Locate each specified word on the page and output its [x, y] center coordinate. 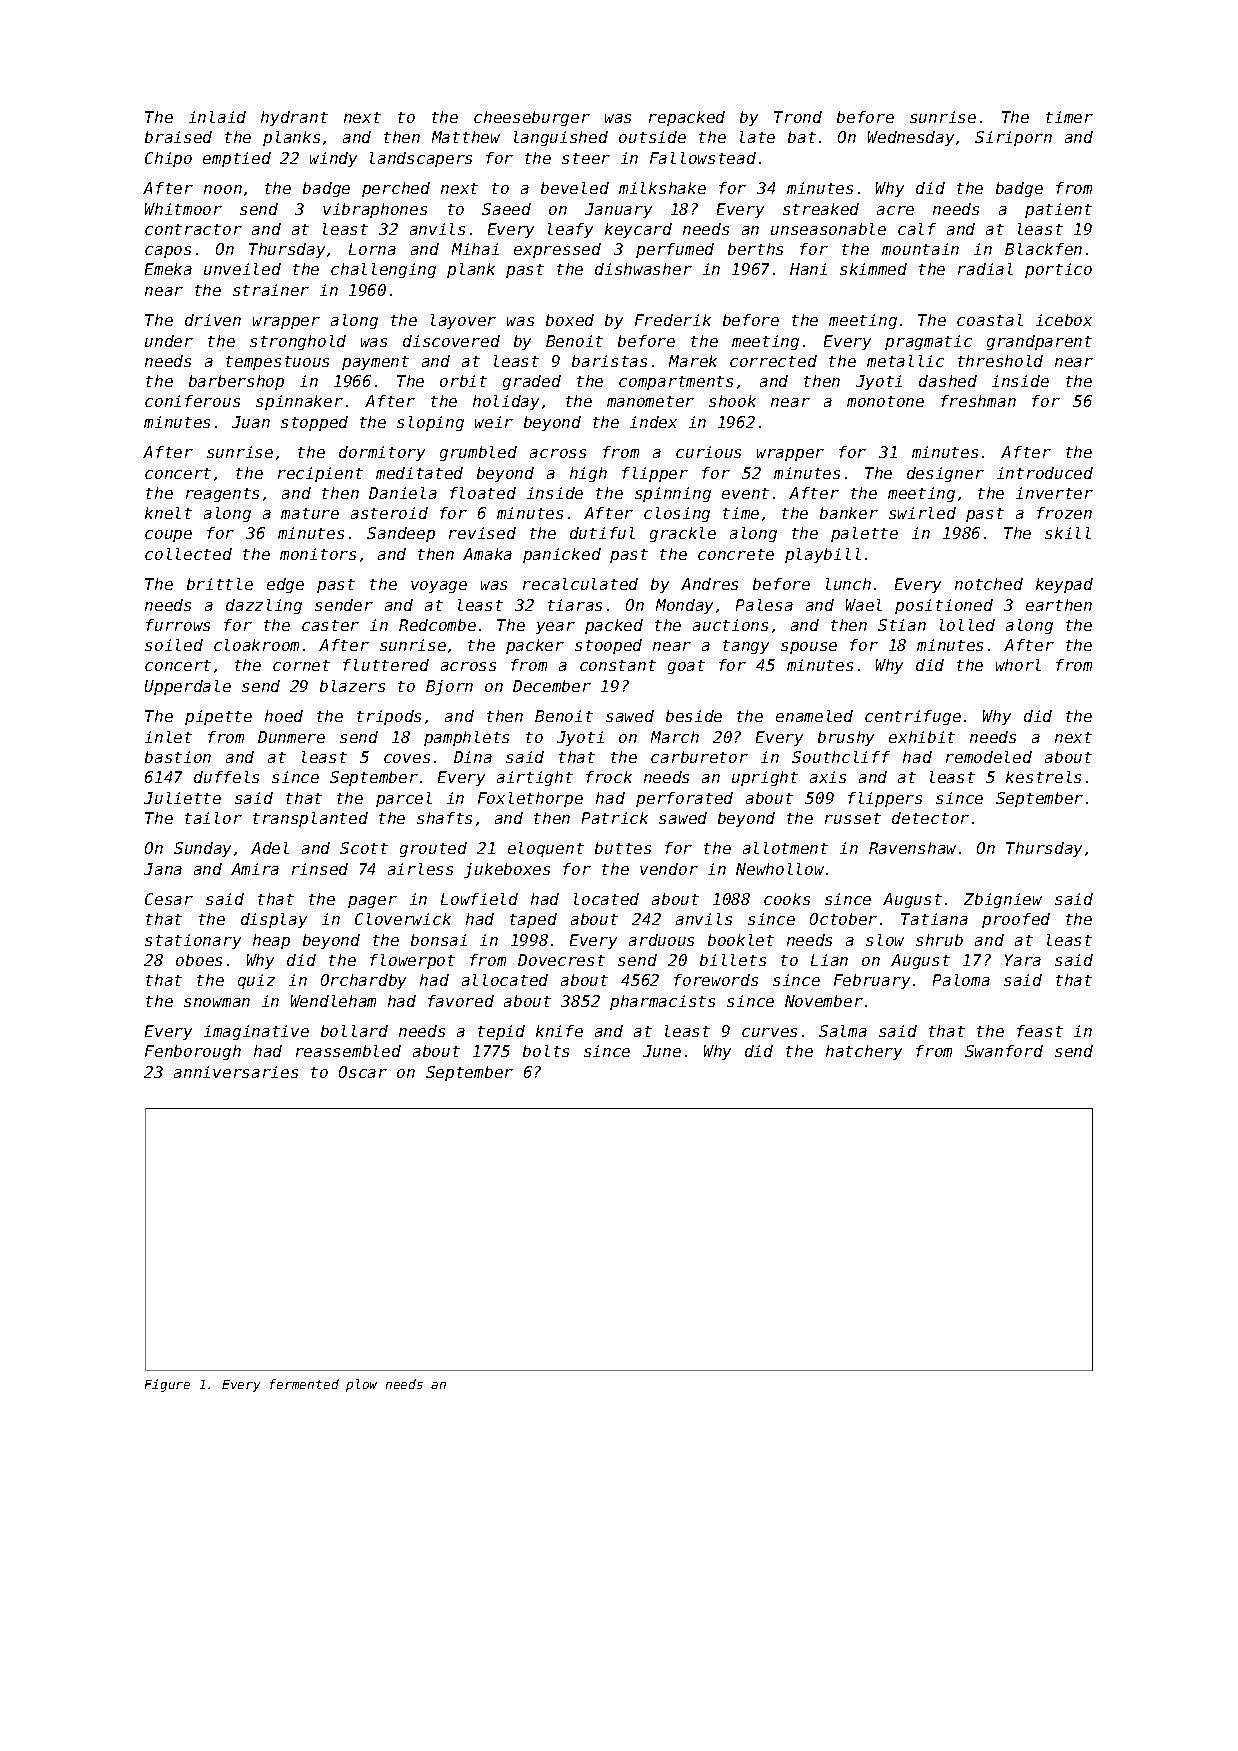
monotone [885, 401]
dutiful [602, 533]
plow [361, 1385]
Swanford [1004, 1051]
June [662, 1051]
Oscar [363, 1072]
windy [333, 159]
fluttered [386, 665]
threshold [1000, 361]
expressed [557, 250]
